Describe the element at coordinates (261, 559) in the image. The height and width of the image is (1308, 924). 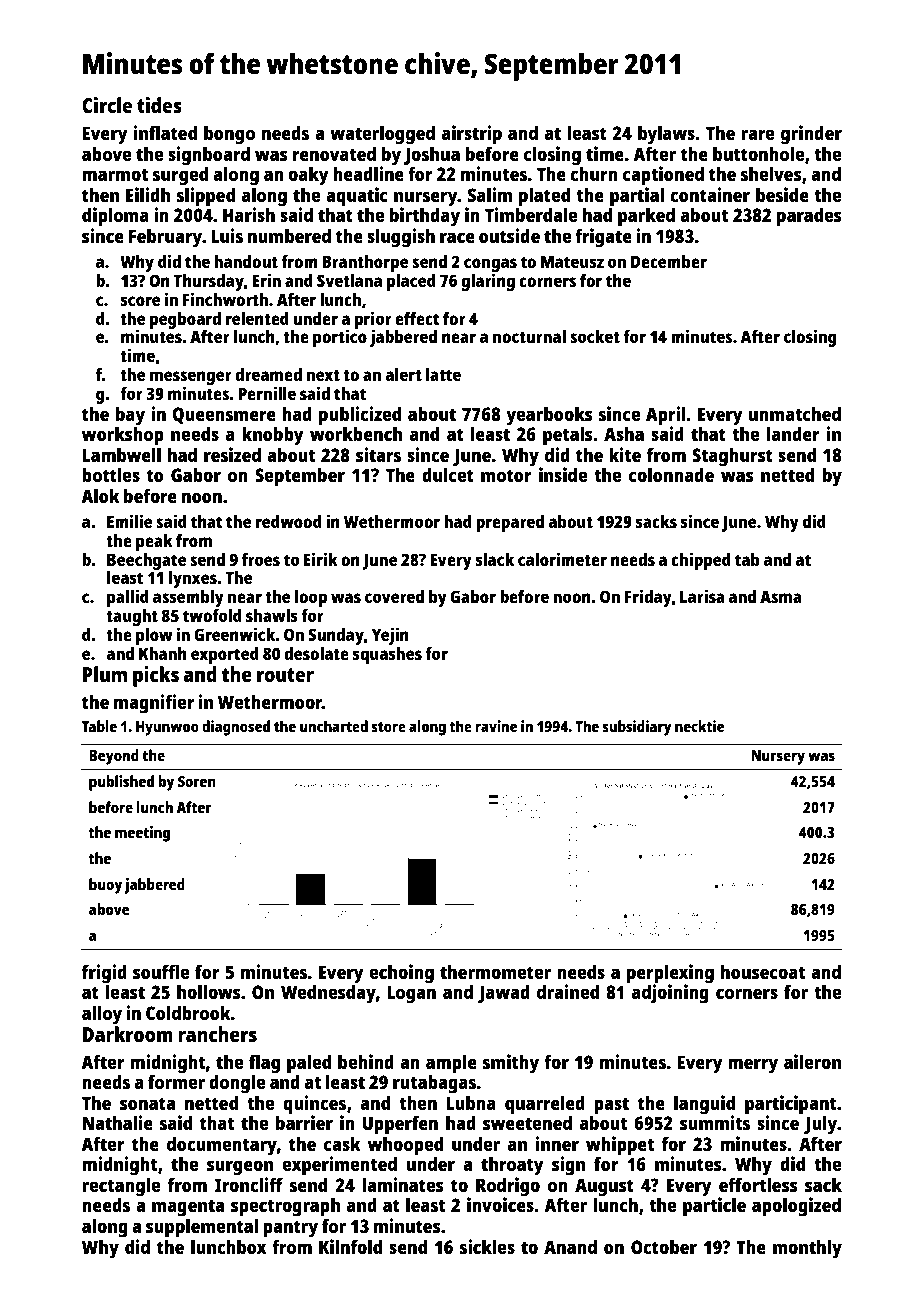
I see `froes` at that location.
